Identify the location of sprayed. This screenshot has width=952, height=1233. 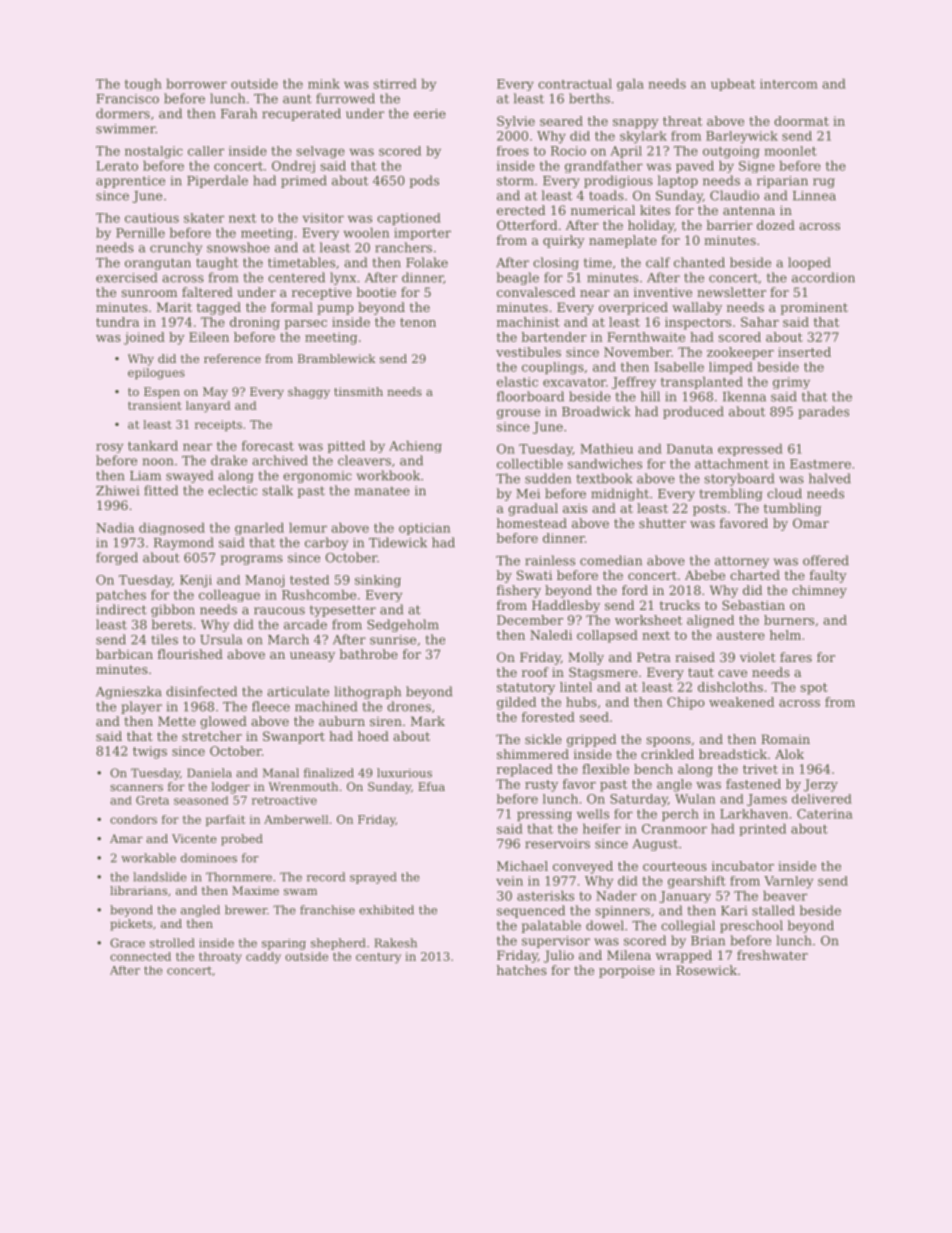
(373, 878).
